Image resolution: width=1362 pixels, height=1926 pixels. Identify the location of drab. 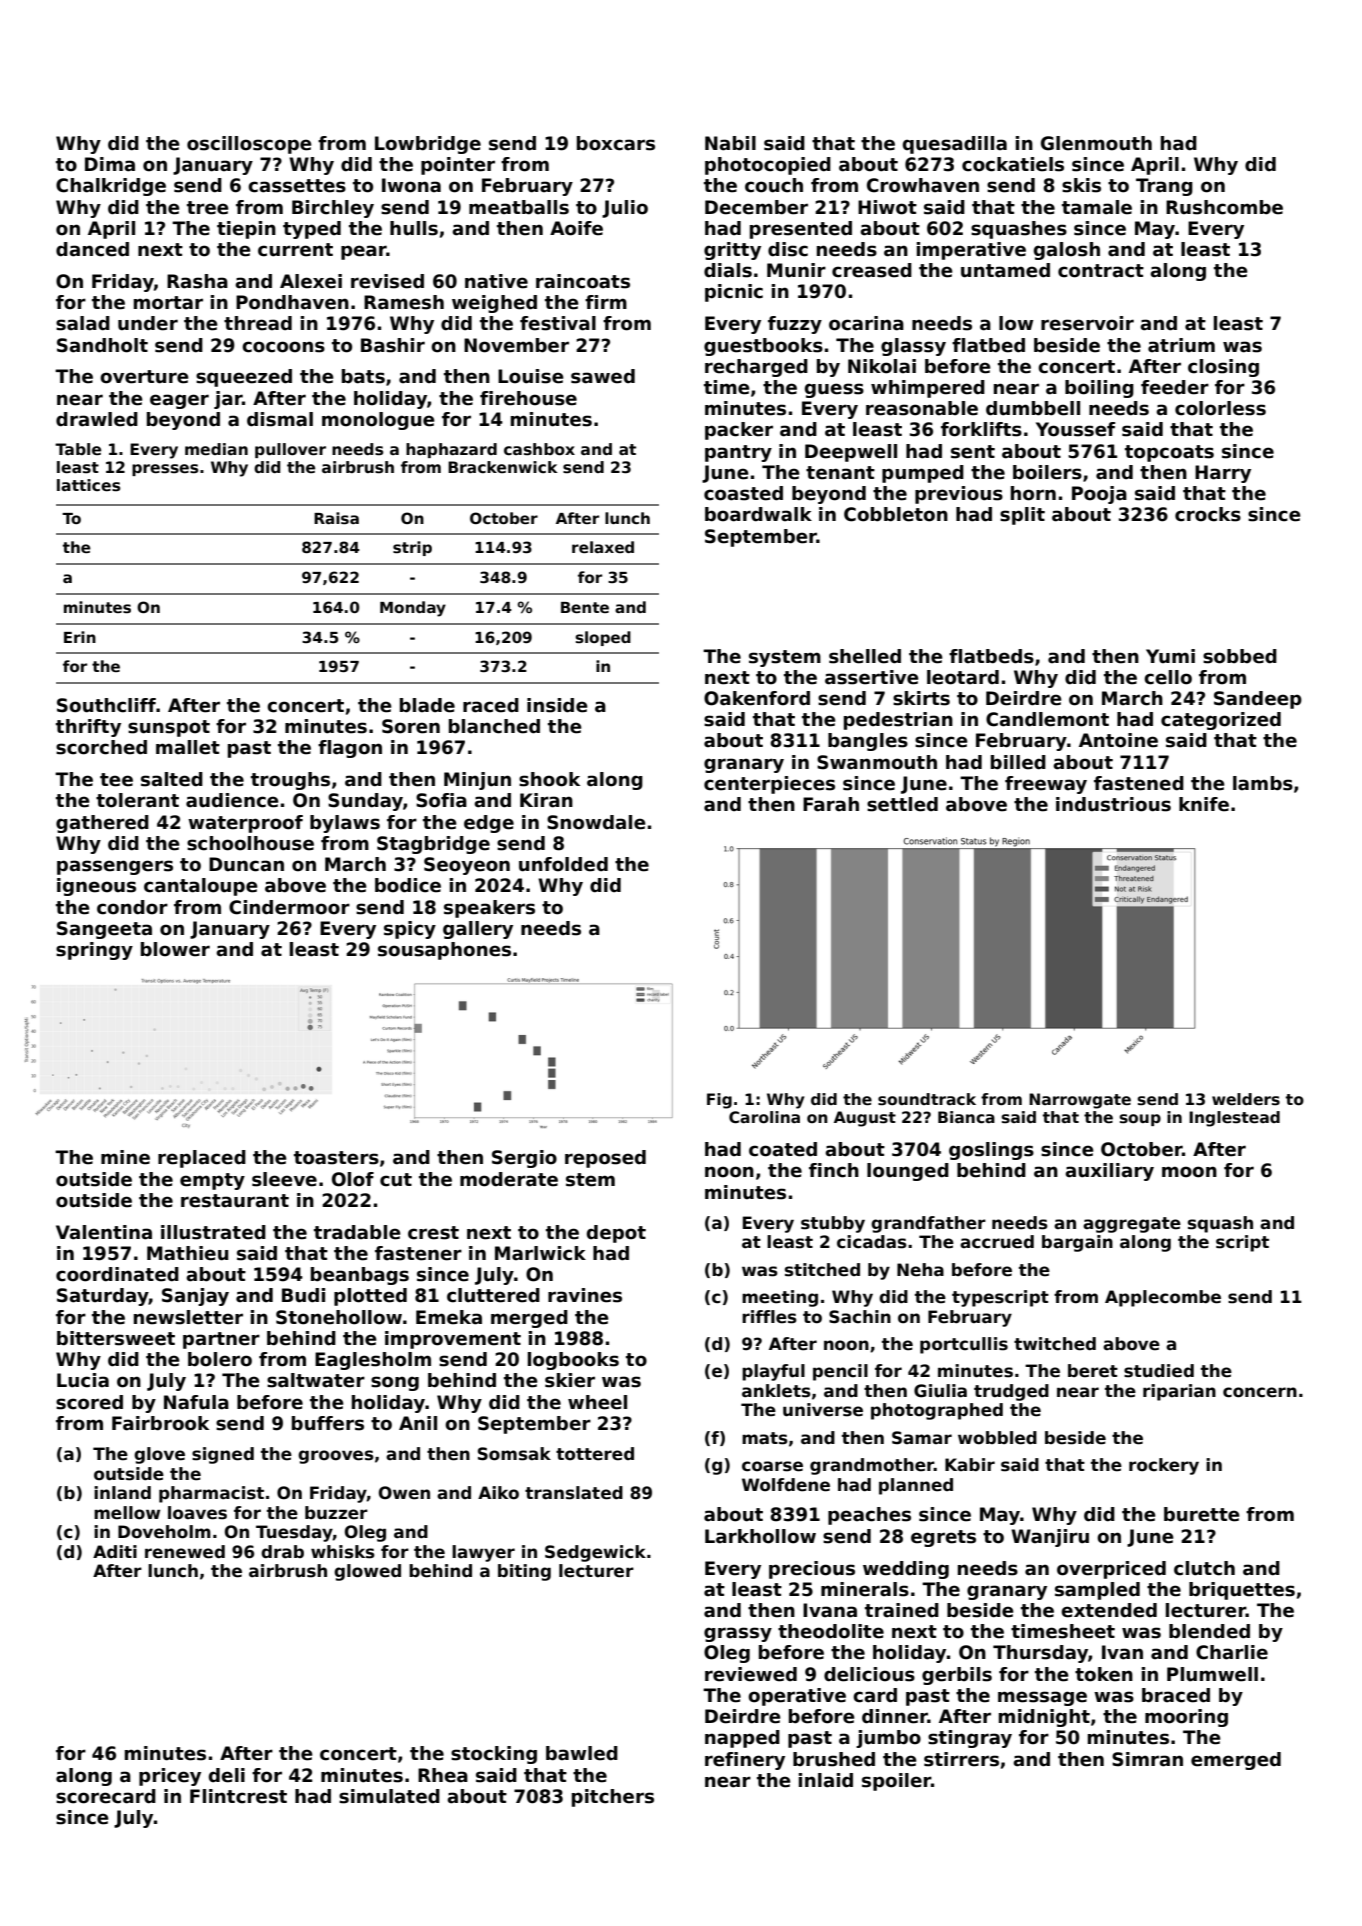
(282, 1552).
